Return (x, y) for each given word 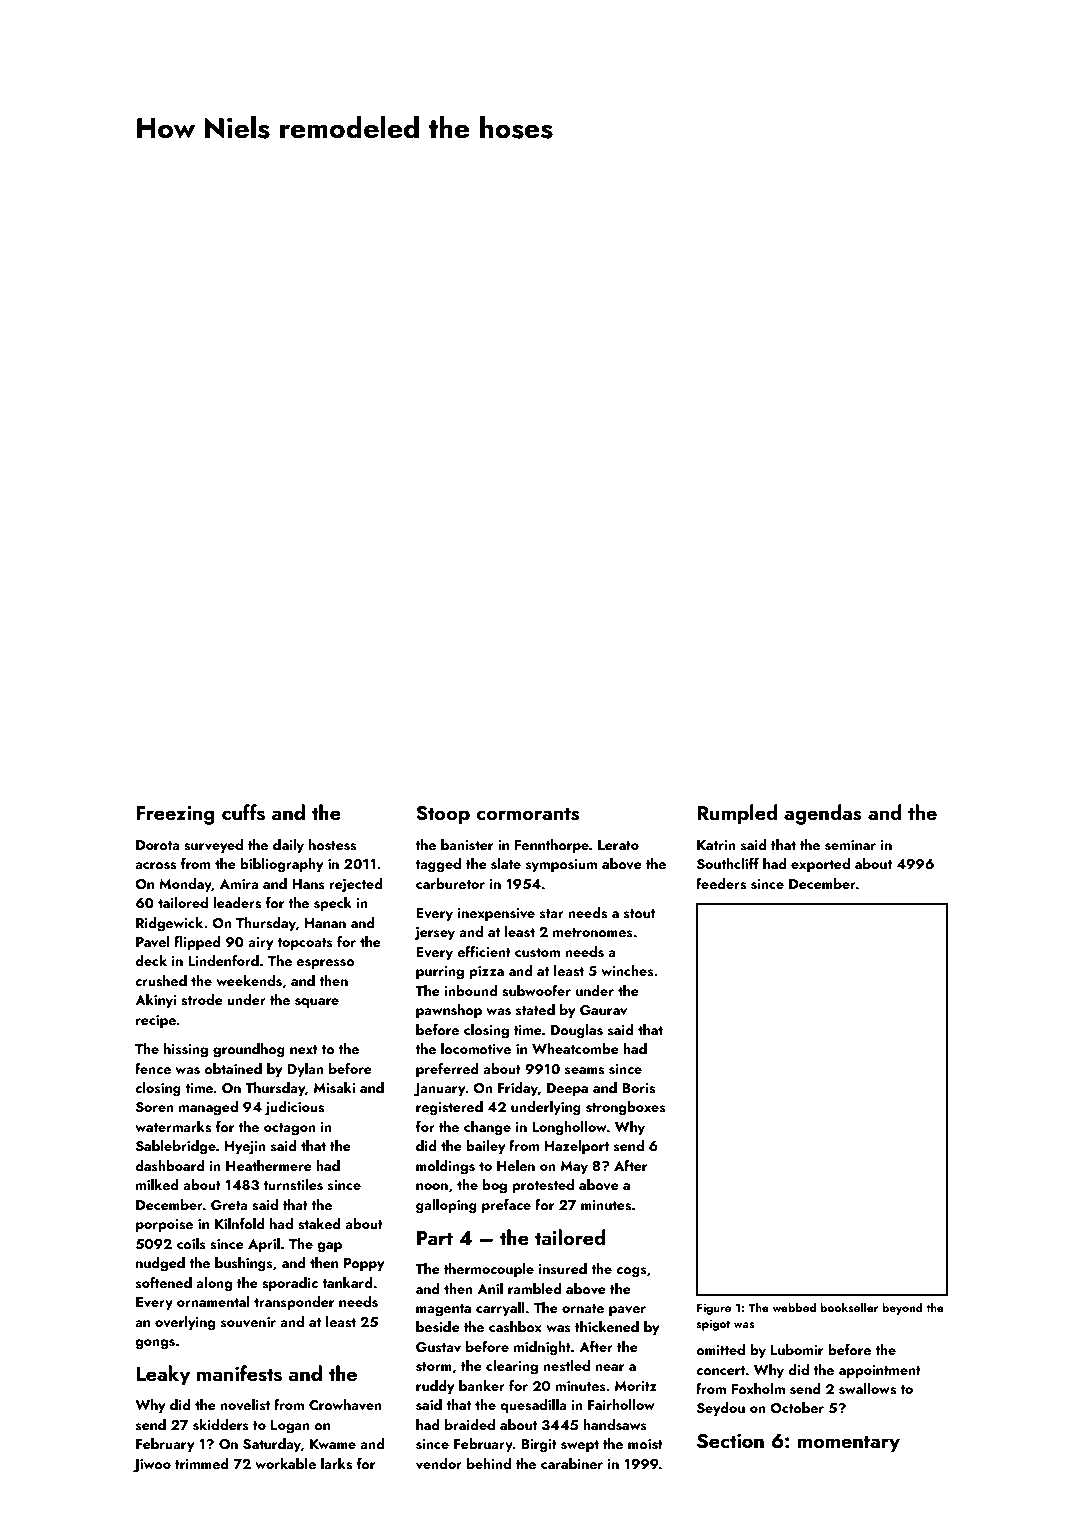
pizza (486, 972)
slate (506, 864)
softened (164, 1282)
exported (820, 865)
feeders (721, 884)
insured (563, 1268)
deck (151, 960)
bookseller (849, 1307)
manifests (239, 1373)
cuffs (243, 812)
